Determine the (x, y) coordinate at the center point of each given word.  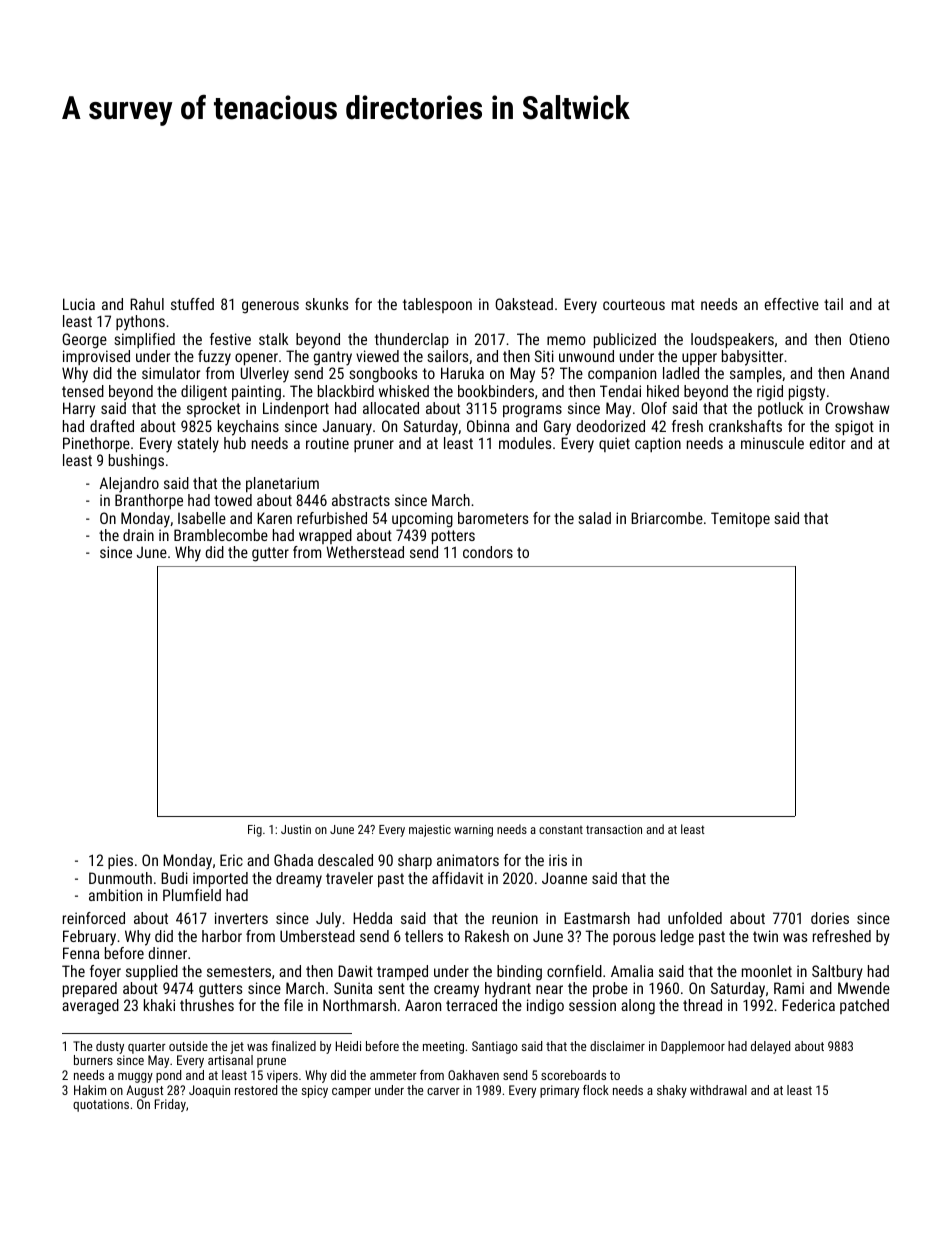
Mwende (864, 988)
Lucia (79, 304)
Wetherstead (365, 552)
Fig (255, 831)
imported (220, 879)
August (144, 1091)
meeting (443, 1047)
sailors (448, 356)
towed (233, 500)
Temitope (740, 519)
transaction (614, 829)
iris (558, 860)
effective (792, 304)
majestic (430, 831)
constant (561, 830)
